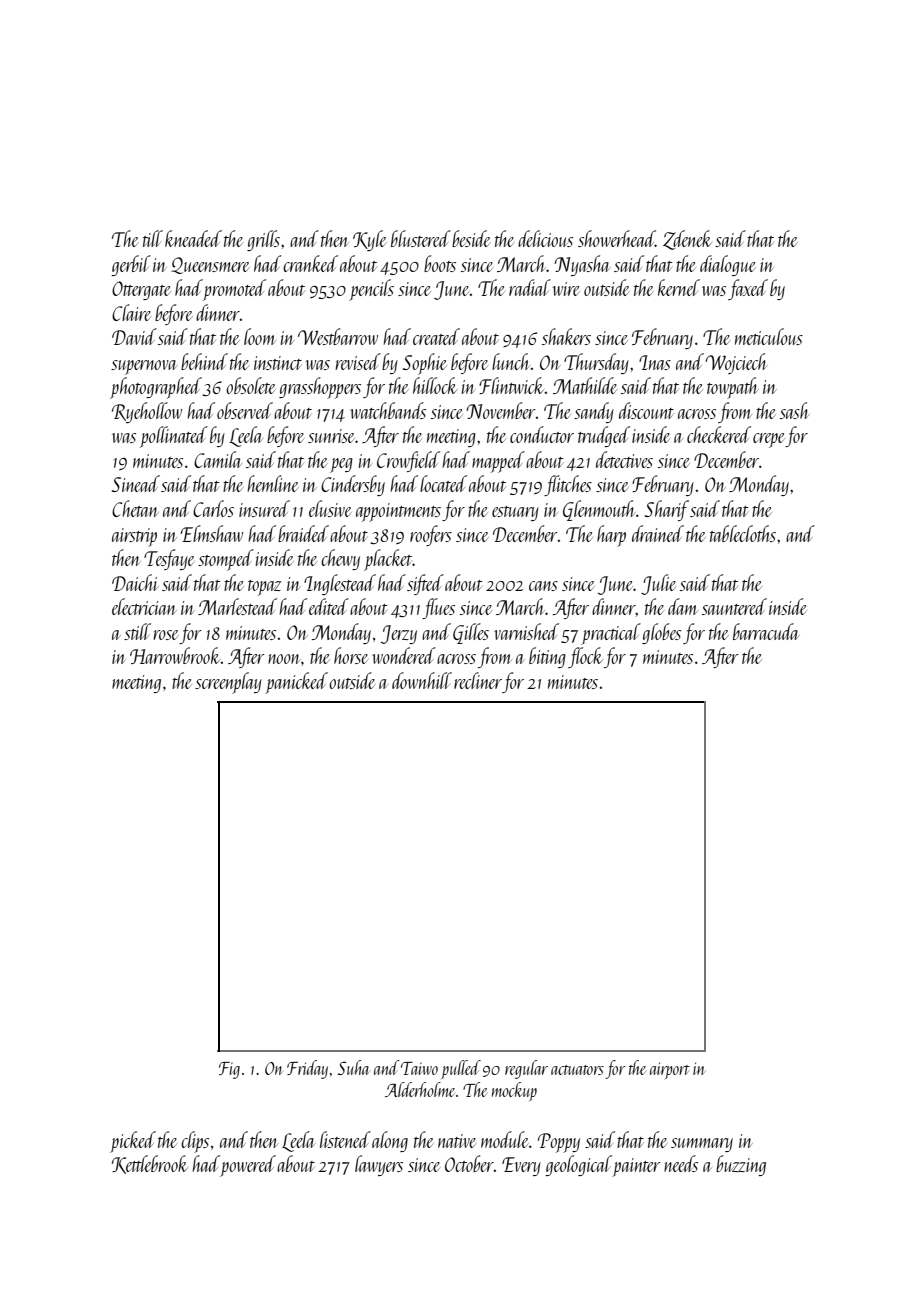  What do you see at coordinates (263, 240) in the screenshot?
I see `grills` at bounding box center [263, 240].
